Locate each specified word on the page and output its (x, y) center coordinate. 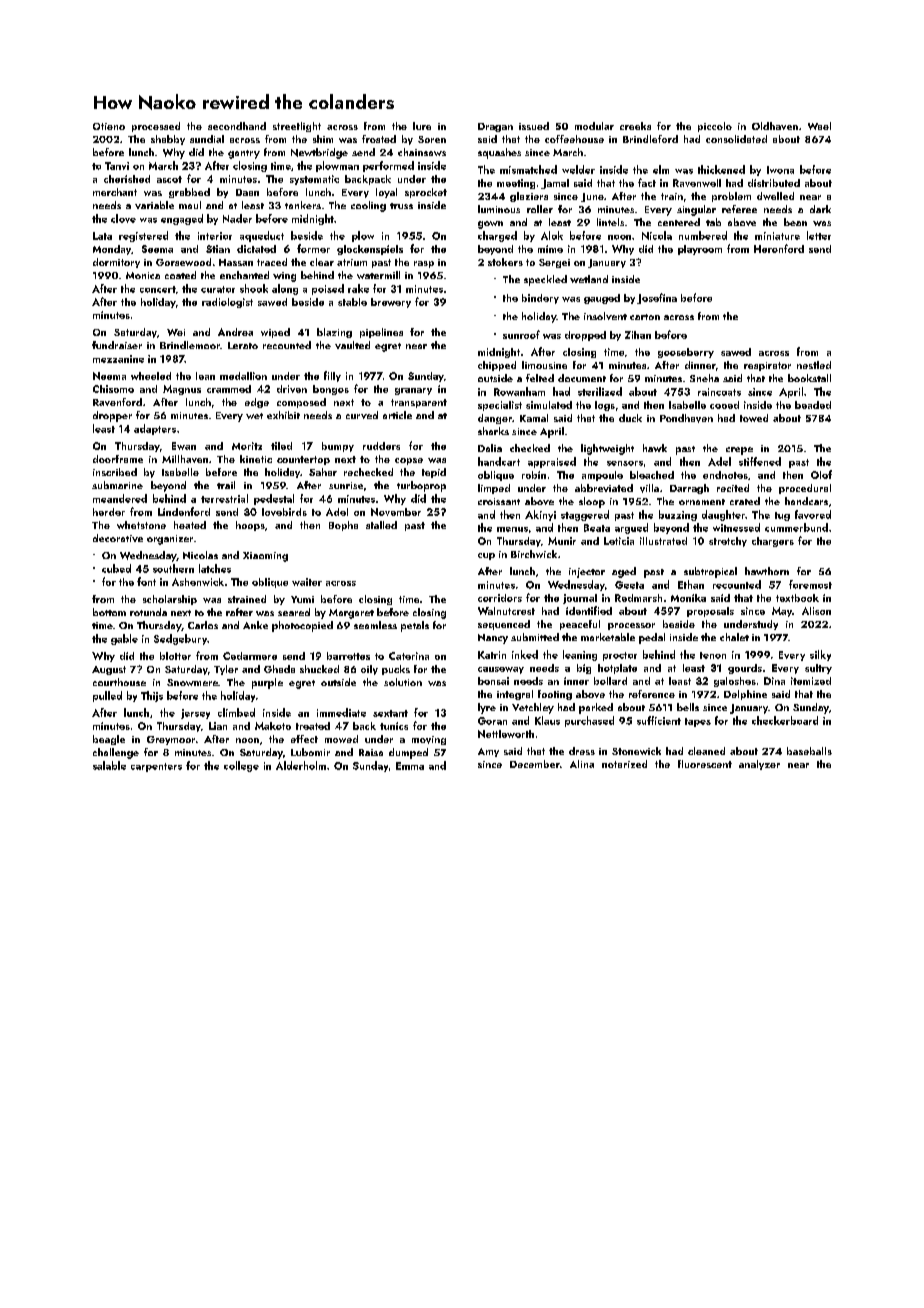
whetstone (141, 525)
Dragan (495, 127)
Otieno (109, 126)
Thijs (152, 696)
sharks (493, 431)
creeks (635, 126)
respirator (767, 366)
